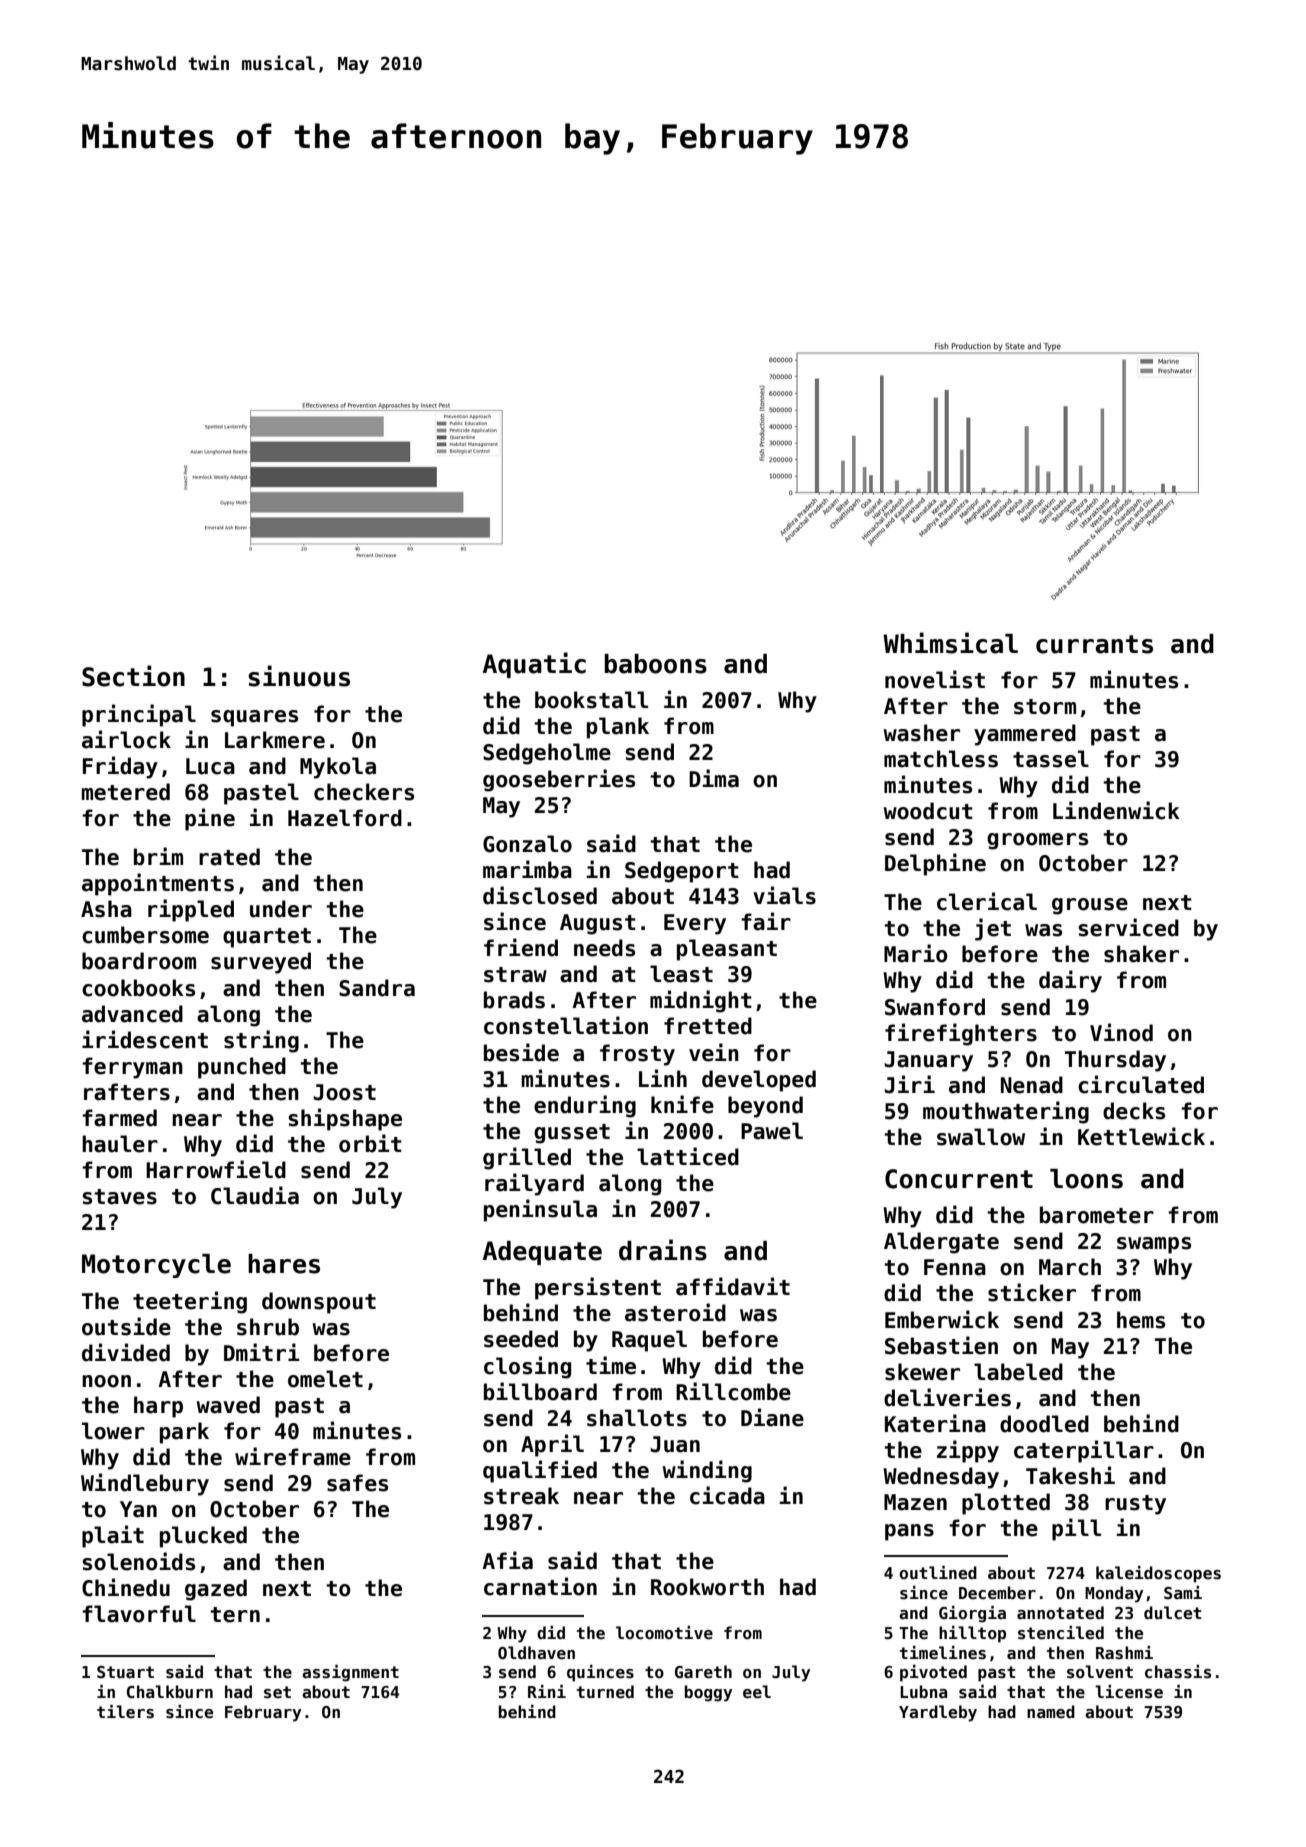 The width and height of the screenshot is (1306, 1847). Describe the element at coordinates (1051, 1711) in the screenshot. I see `named` at that location.
